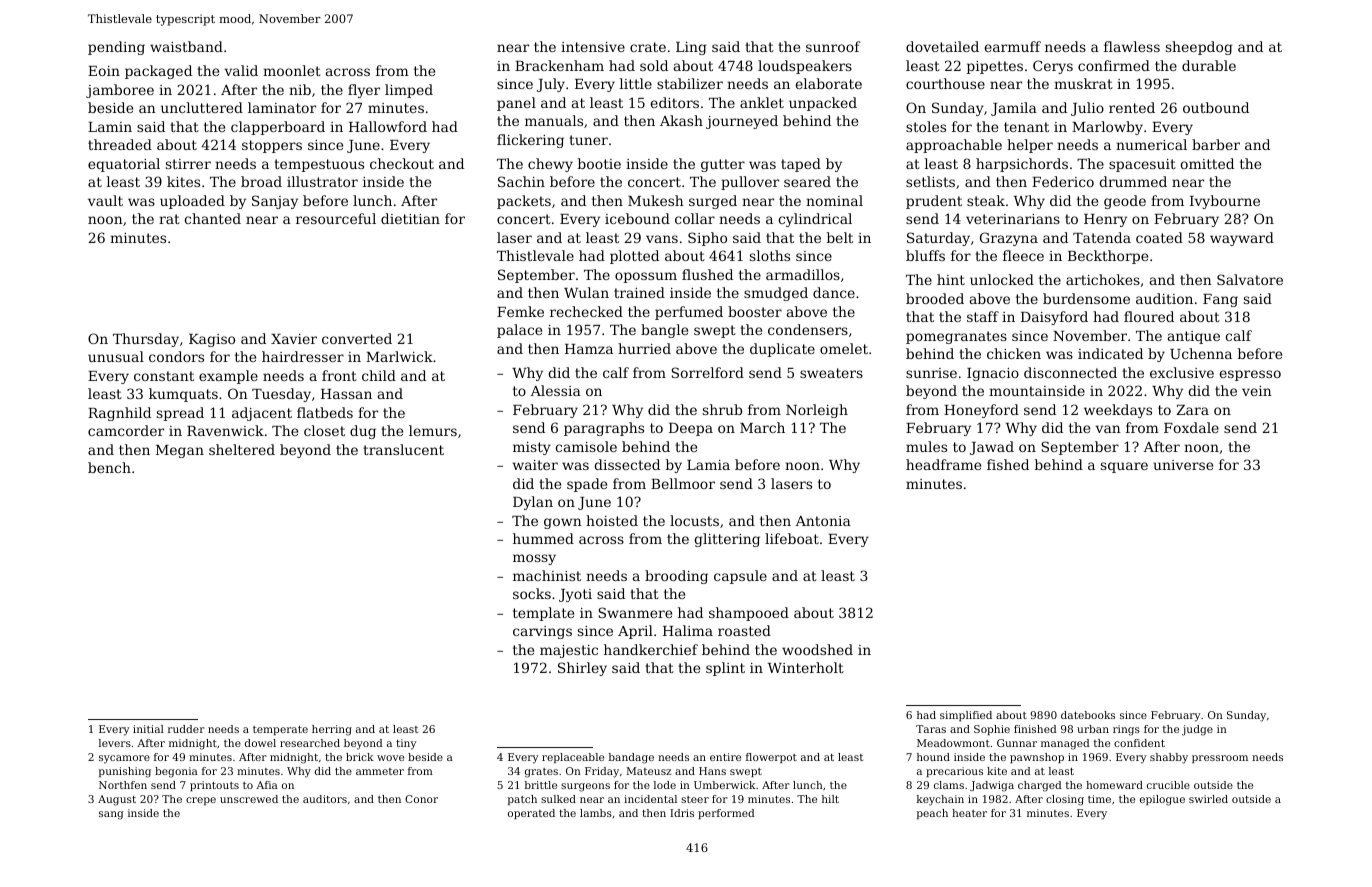 The height and width of the screenshot is (887, 1372). Describe the element at coordinates (634, 257) in the screenshot. I see `plotted` at that location.
